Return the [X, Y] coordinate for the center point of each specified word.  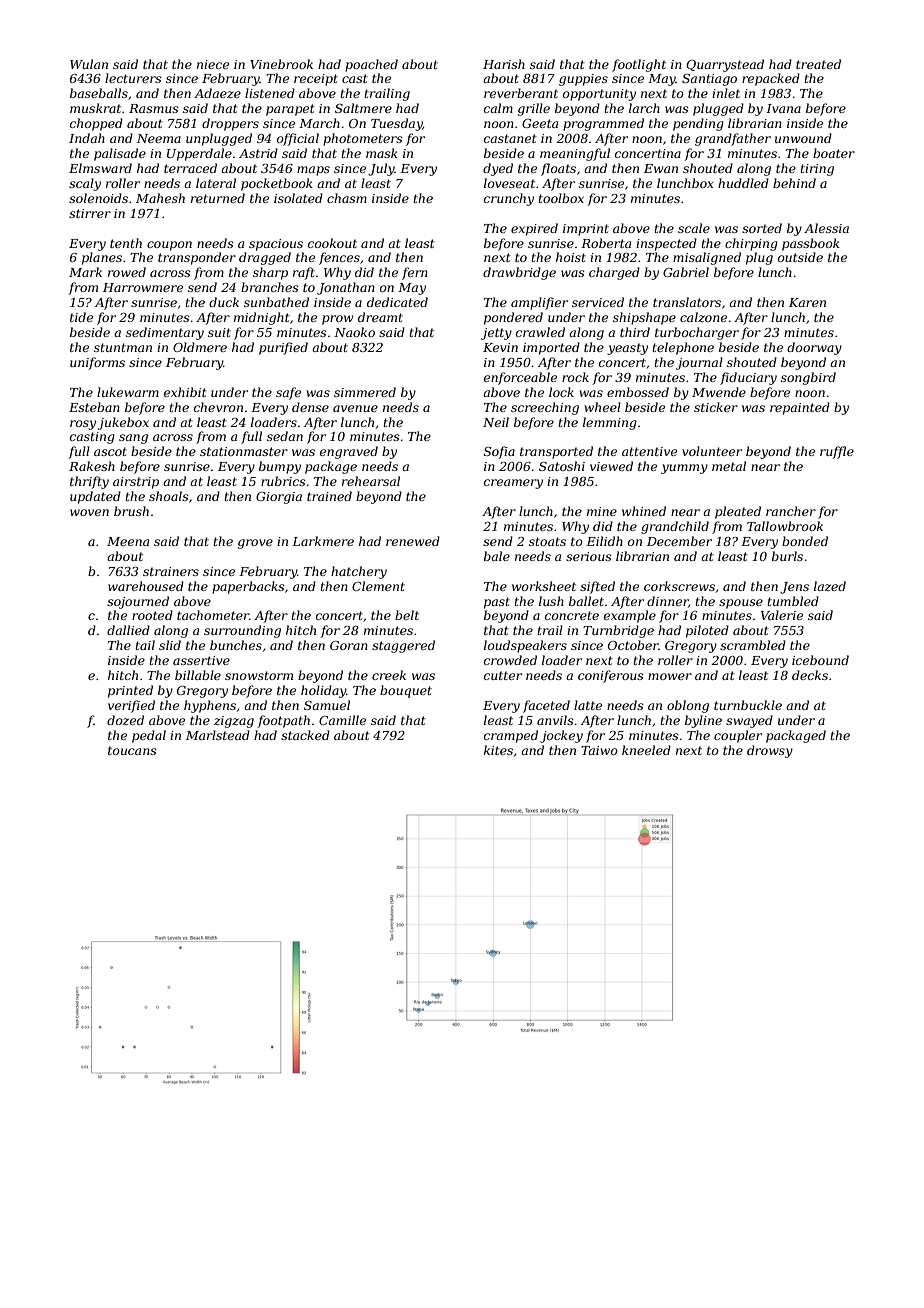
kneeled [646, 750]
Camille [342, 720]
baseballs [99, 93]
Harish [504, 64]
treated [818, 64]
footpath [283, 721]
